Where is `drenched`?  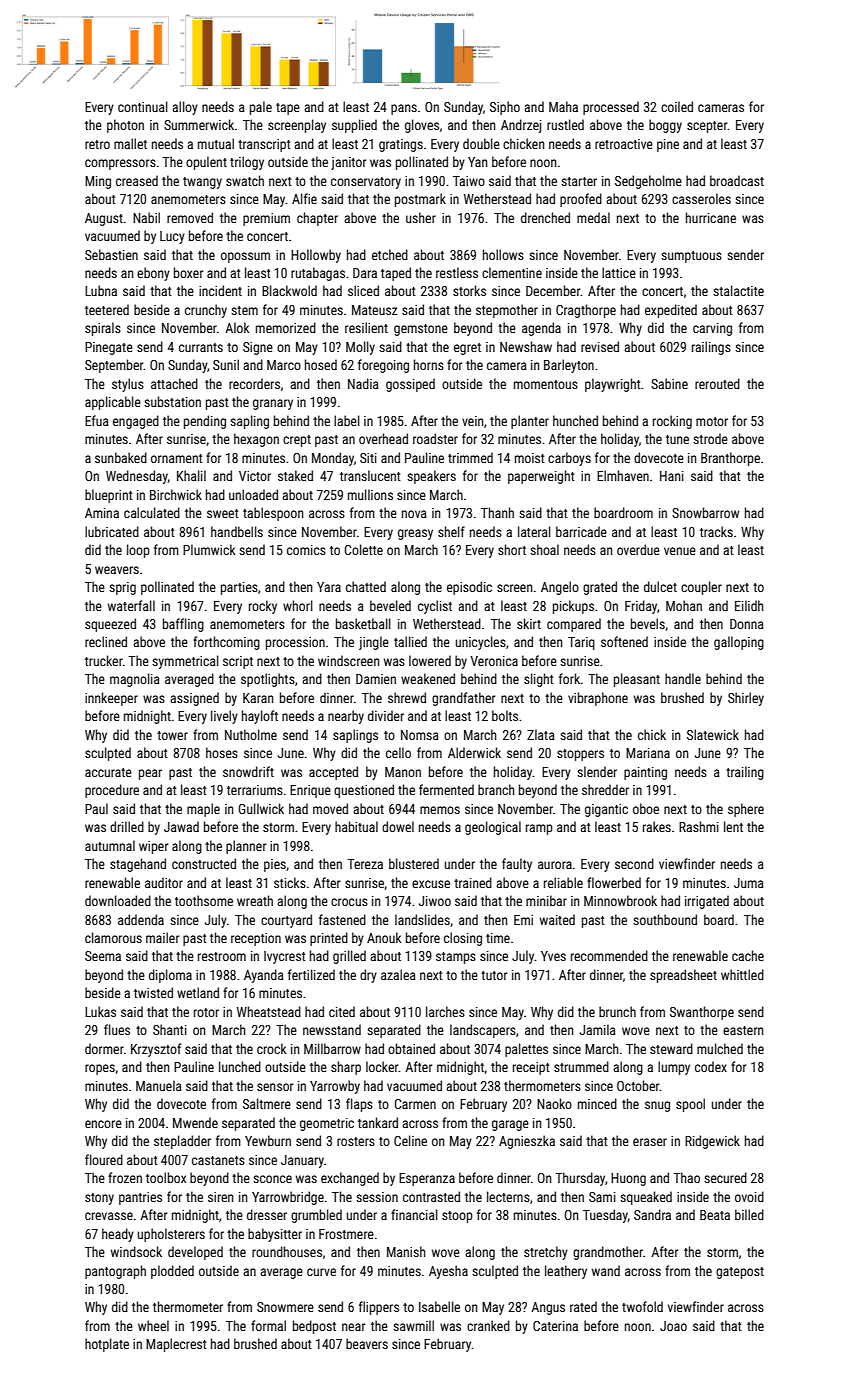 drenched is located at coordinates (545, 217).
